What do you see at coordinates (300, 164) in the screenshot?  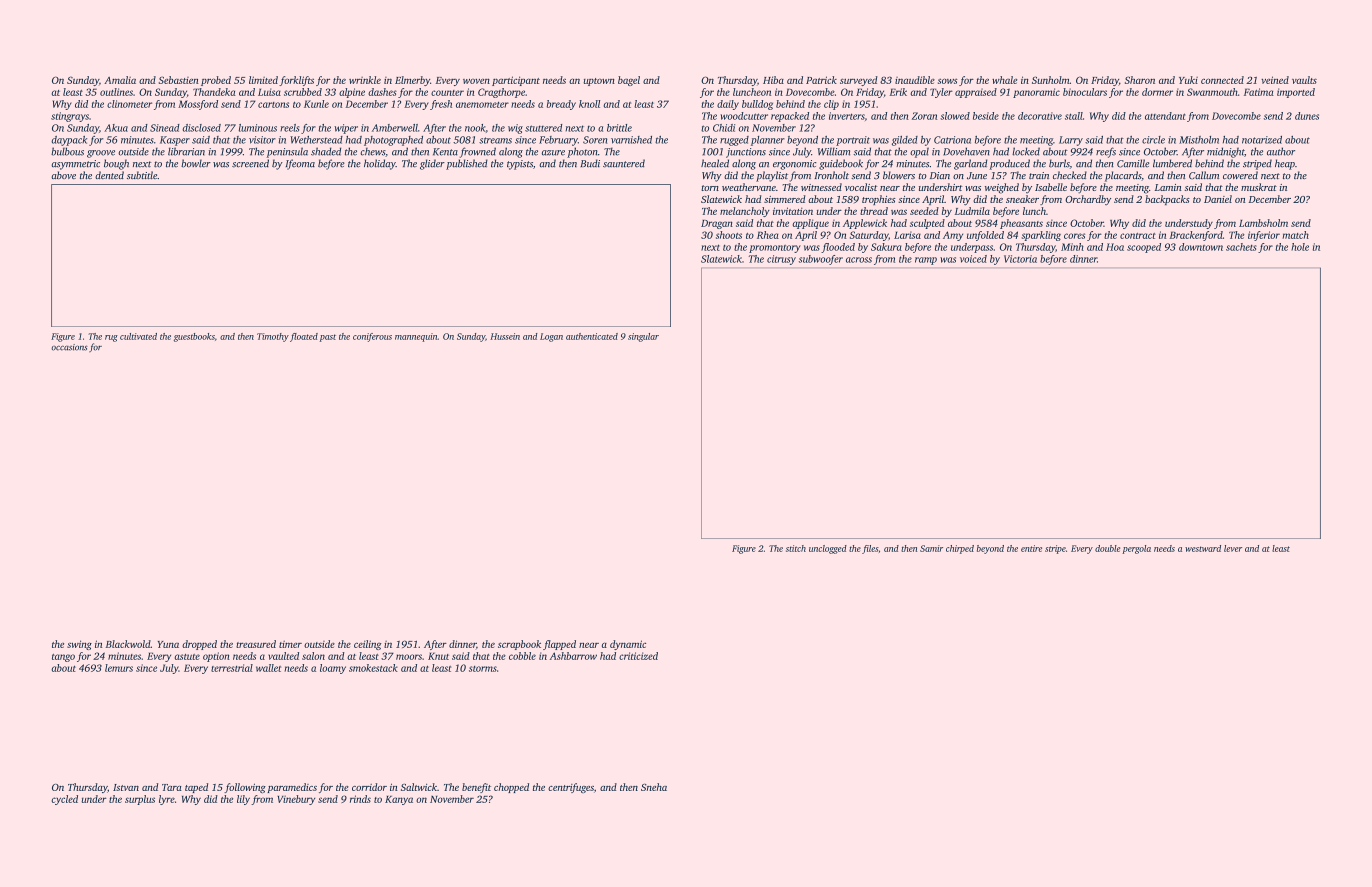 I see `Ifeoma` at bounding box center [300, 164].
